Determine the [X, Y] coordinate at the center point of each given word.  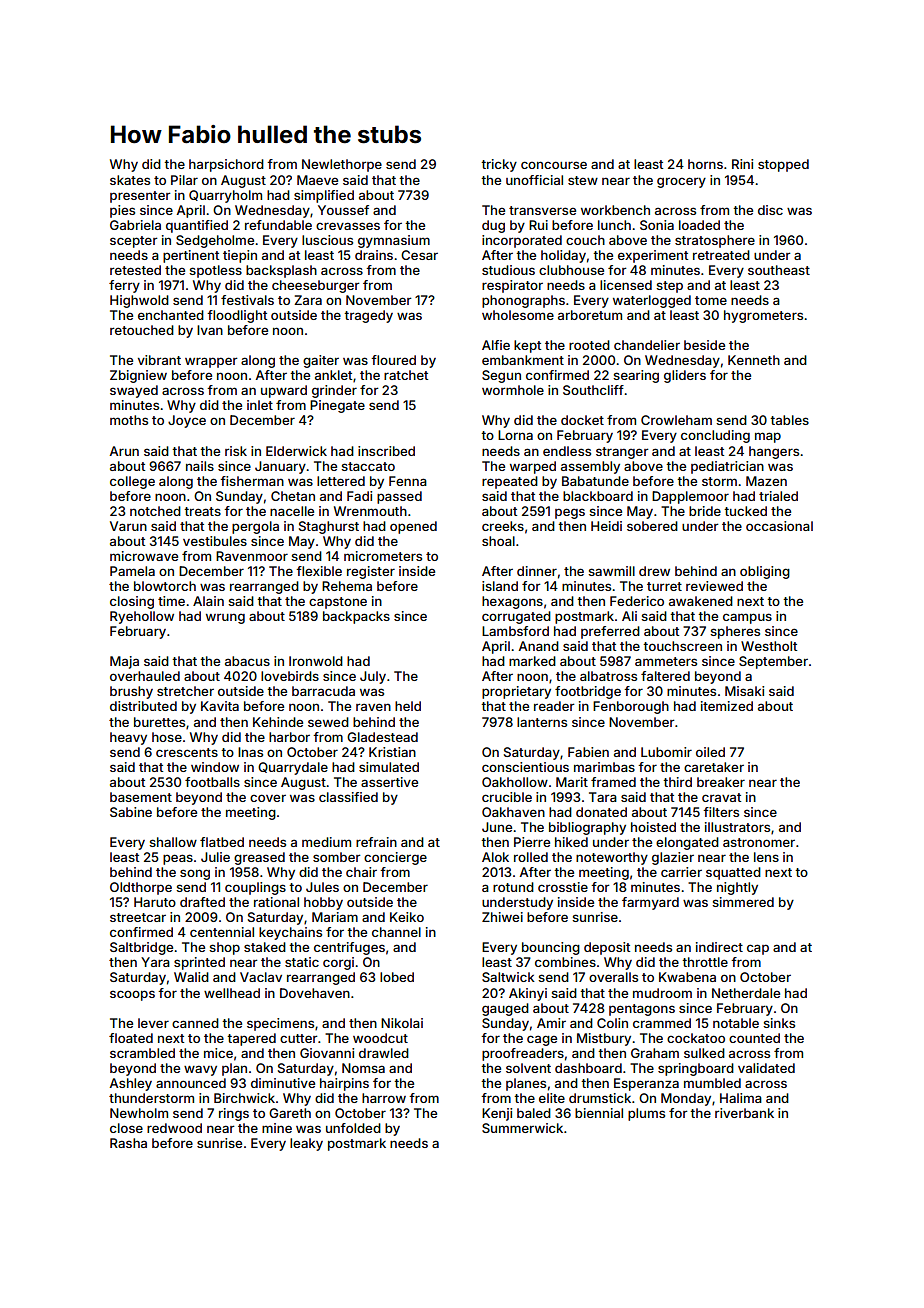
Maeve [317, 180]
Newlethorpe [342, 165]
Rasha [128, 1143]
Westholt [769, 646]
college [132, 482]
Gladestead [382, 737]
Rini [742, 164]
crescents [187, 752]
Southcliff [593, 390]
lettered [341, 481]
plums [646, 1114]
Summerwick [522, 1128]
